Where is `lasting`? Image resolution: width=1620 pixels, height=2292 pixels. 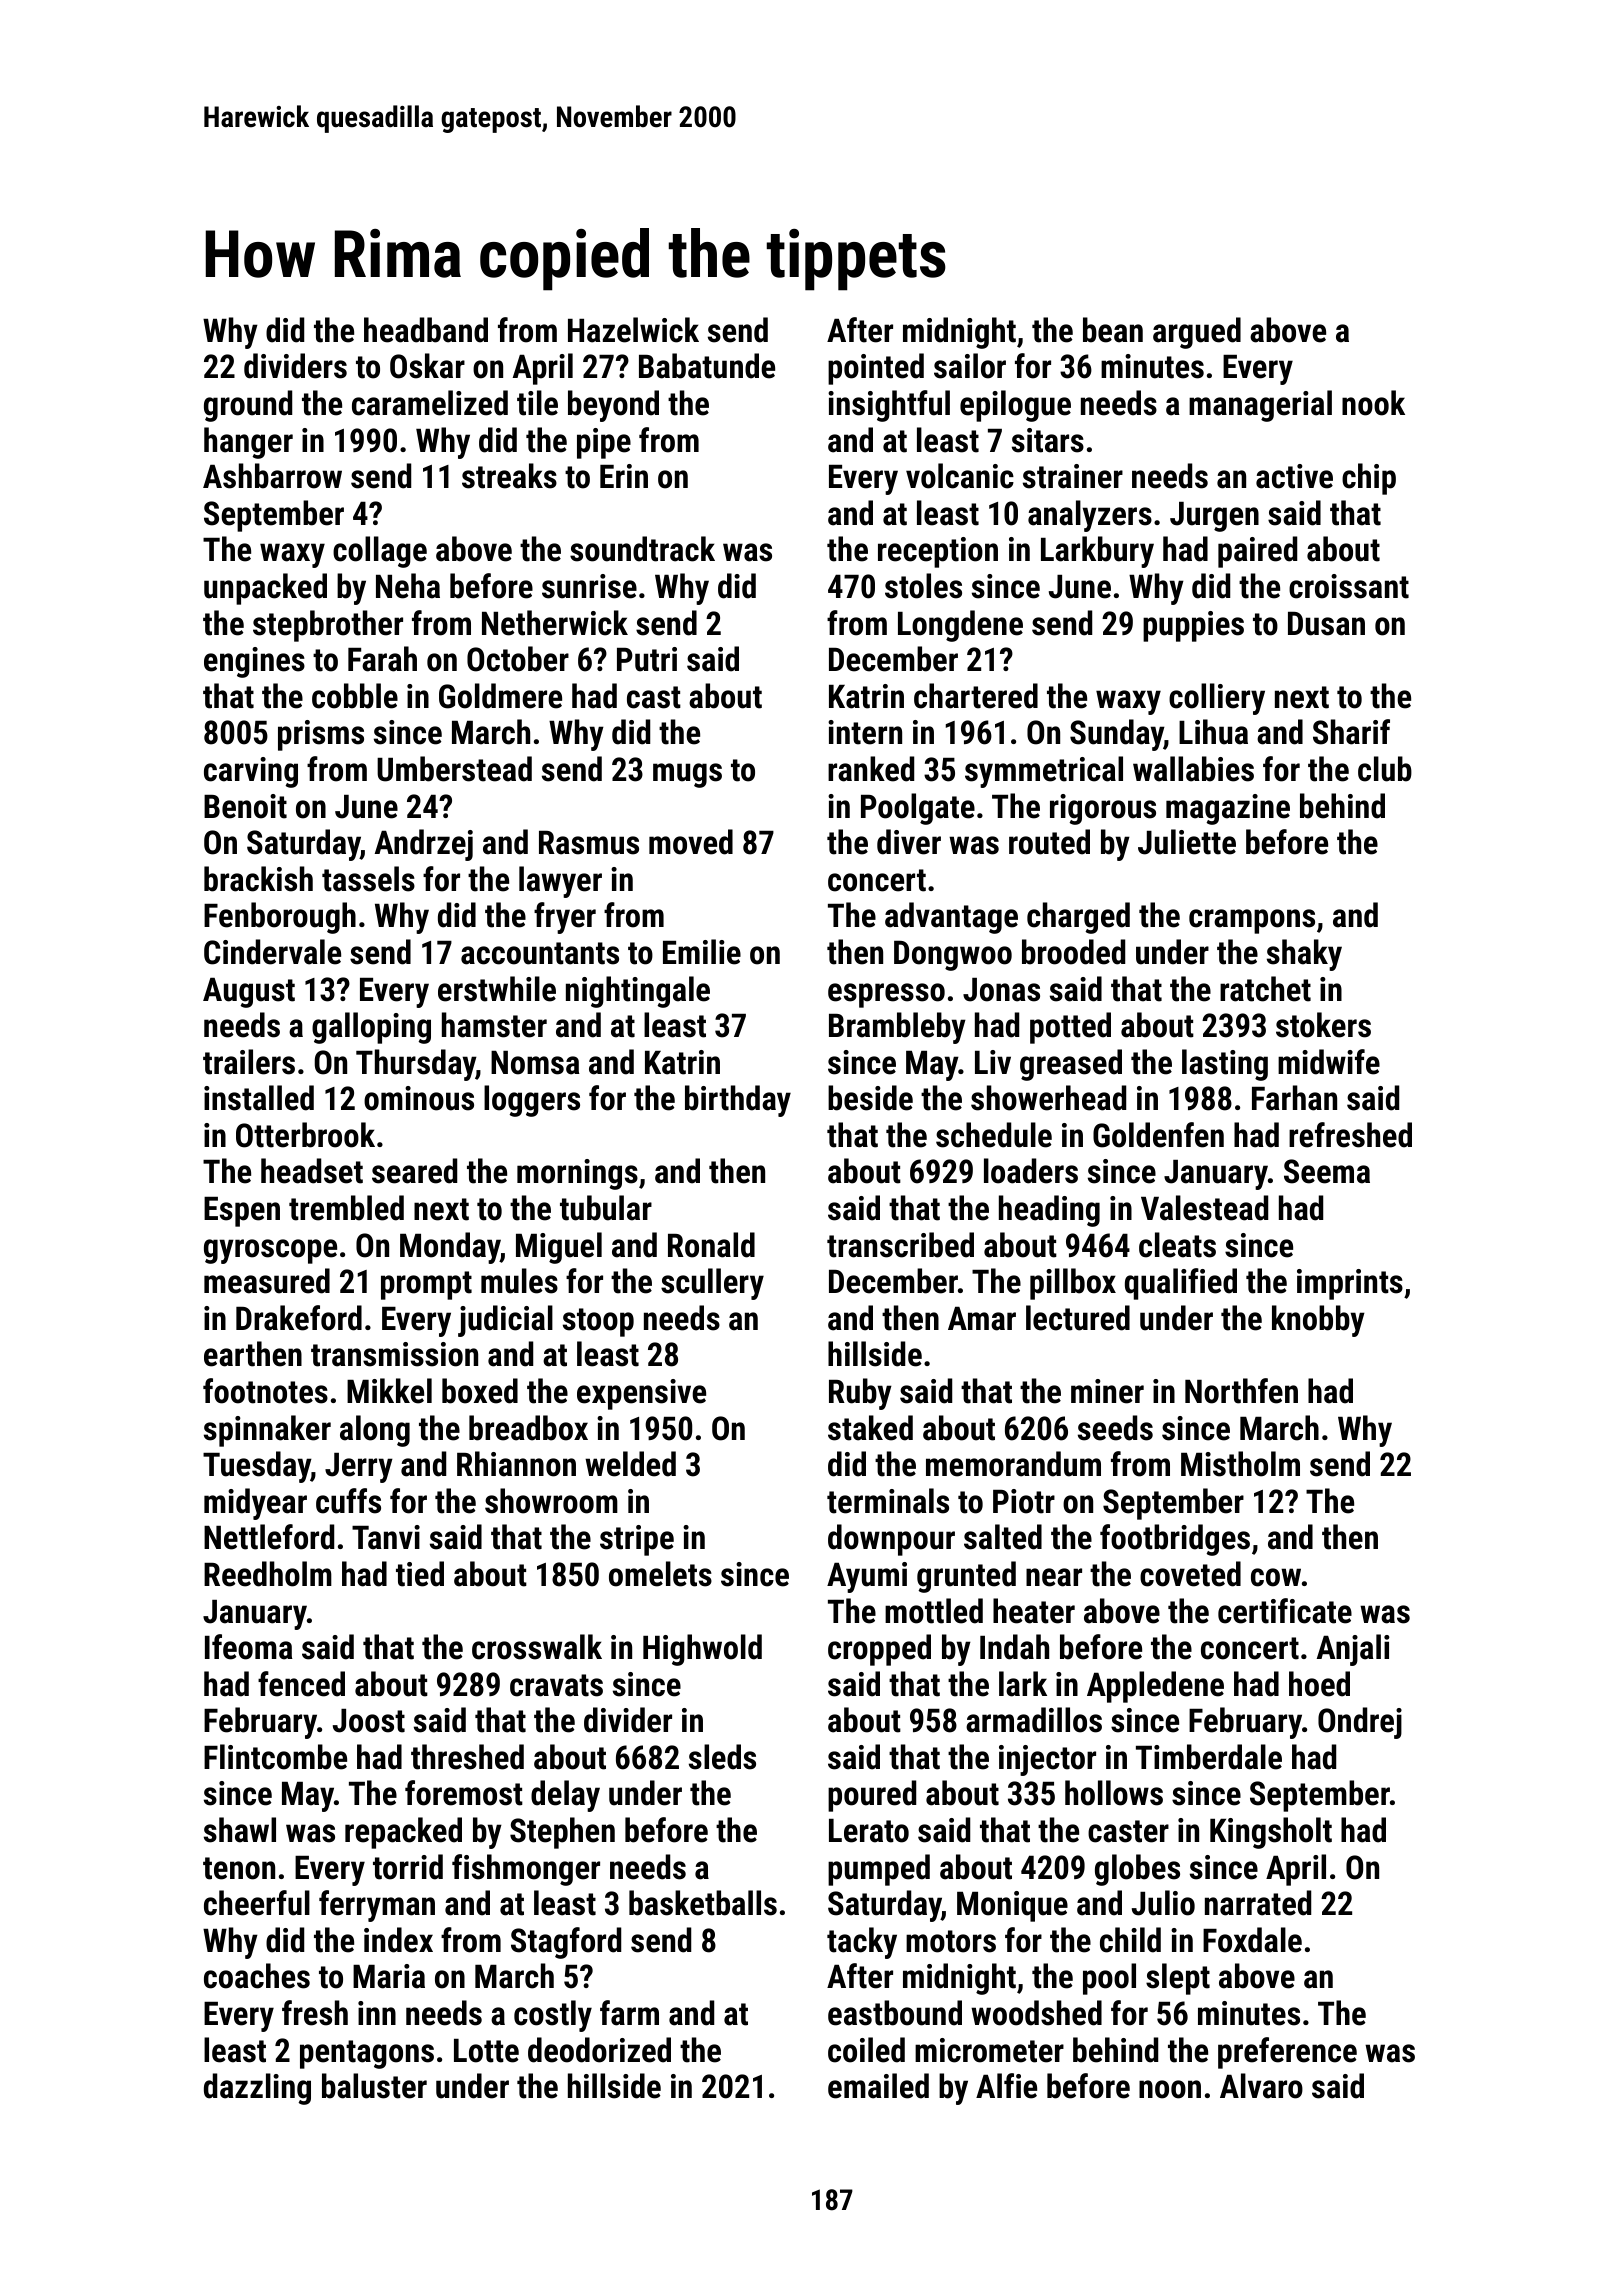 lasting is located at coordinates (1225, 1065).
